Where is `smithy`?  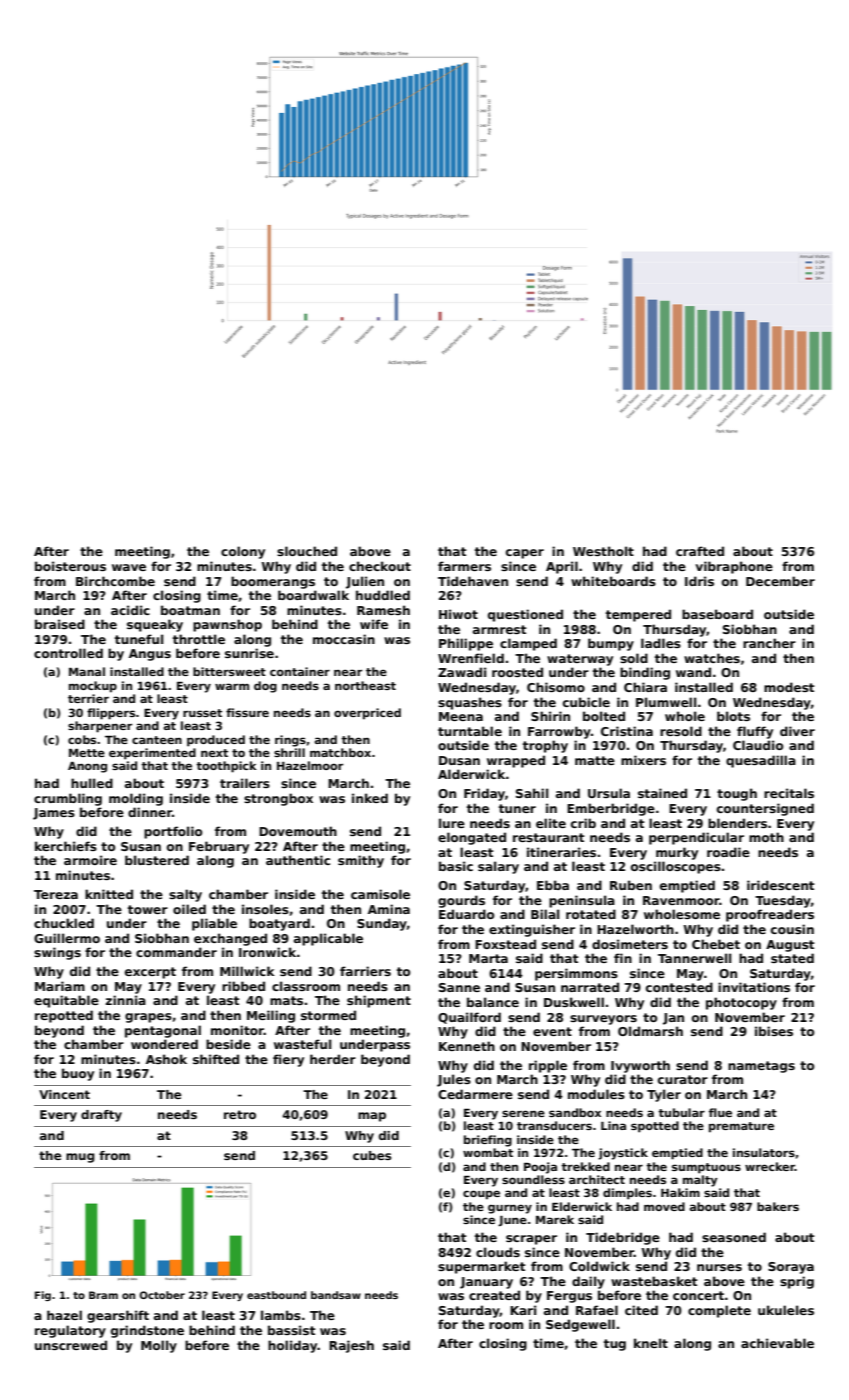
smithy is located at coordinates (361, 861).
